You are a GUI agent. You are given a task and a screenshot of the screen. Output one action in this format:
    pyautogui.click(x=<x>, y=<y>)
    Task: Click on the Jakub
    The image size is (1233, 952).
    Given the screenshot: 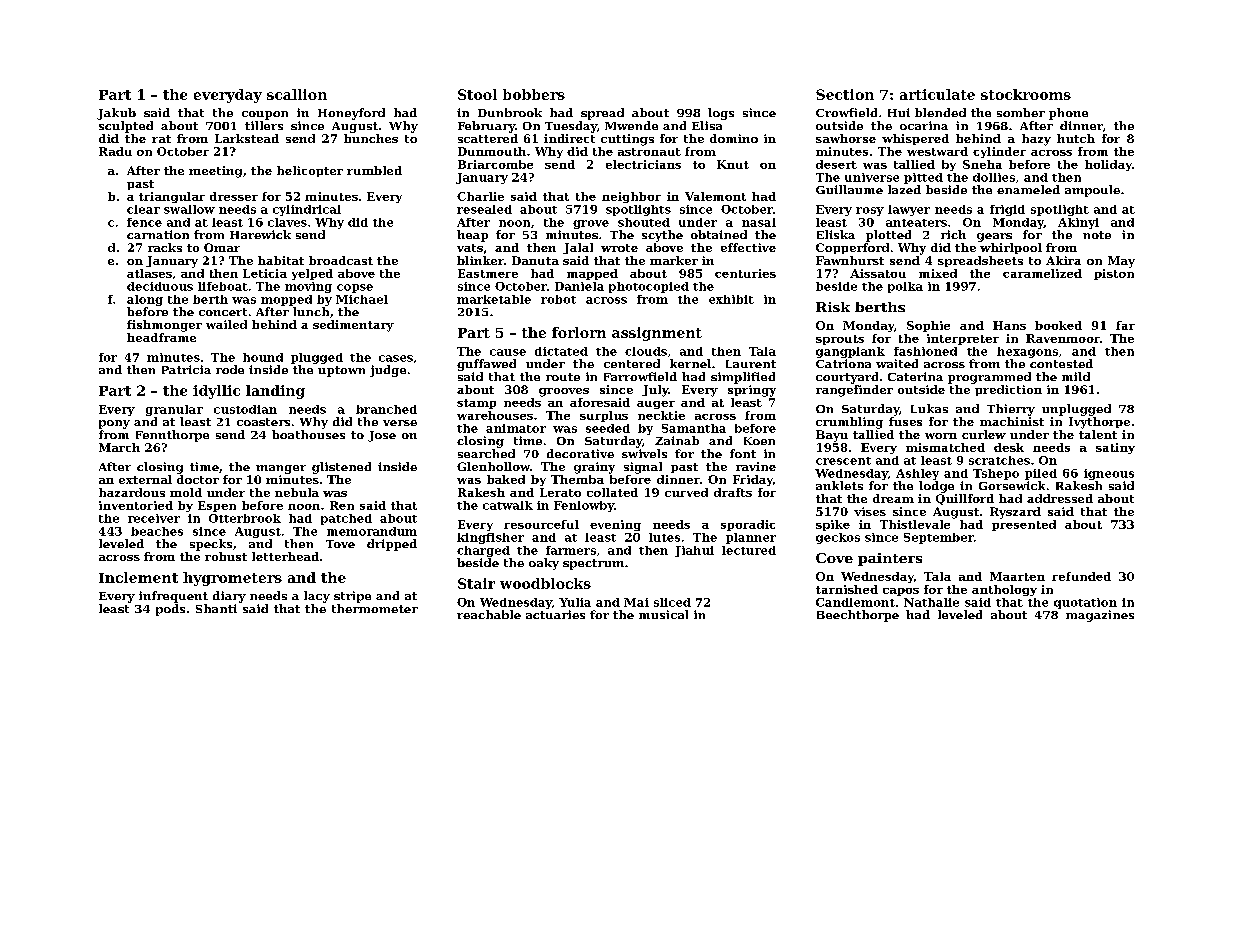 What is the action you would take?
    pyautogui.click(x=116, y=114)
